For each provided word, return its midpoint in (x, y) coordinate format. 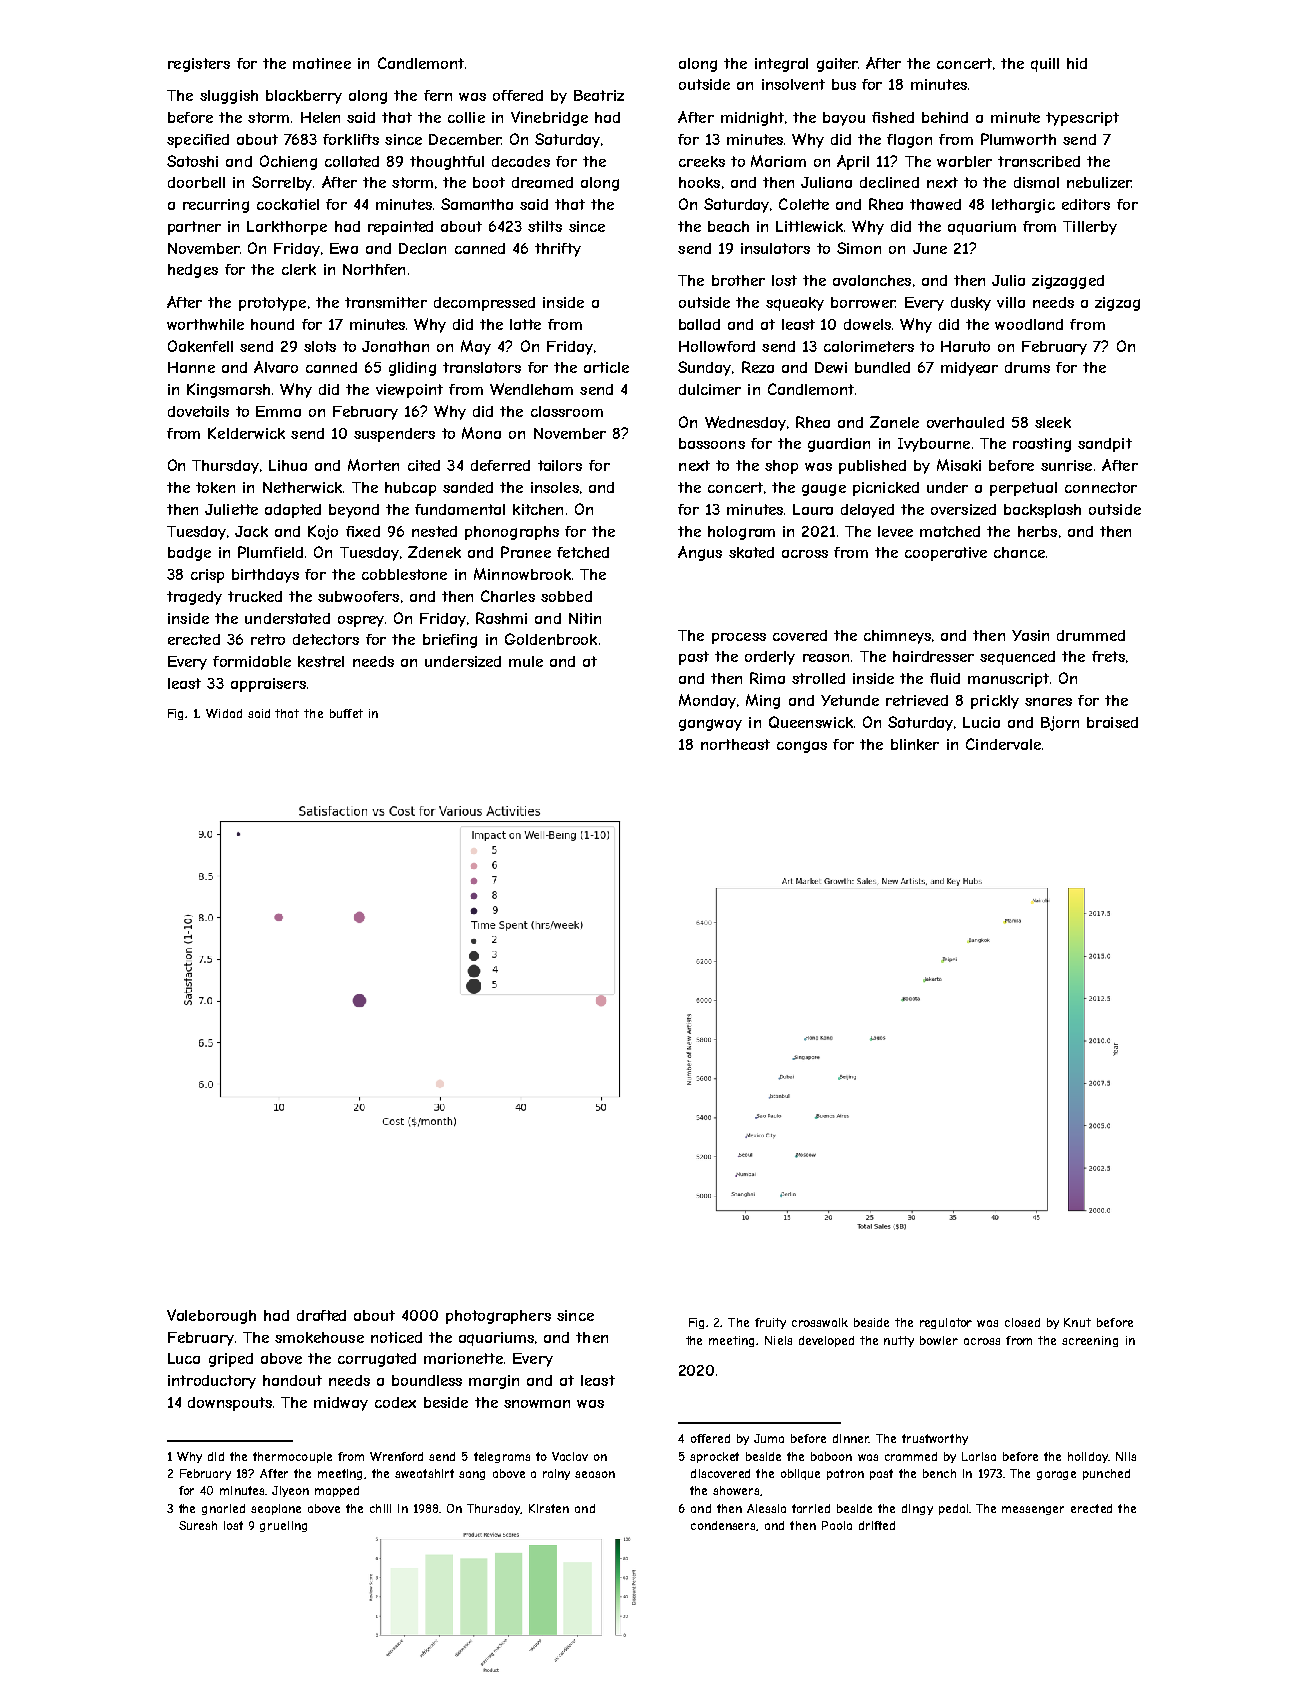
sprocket (714, 1457)
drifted (877, 1525)
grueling (283, 1526)
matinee (322, 63)
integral (781, 65)
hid (1077, 63)
